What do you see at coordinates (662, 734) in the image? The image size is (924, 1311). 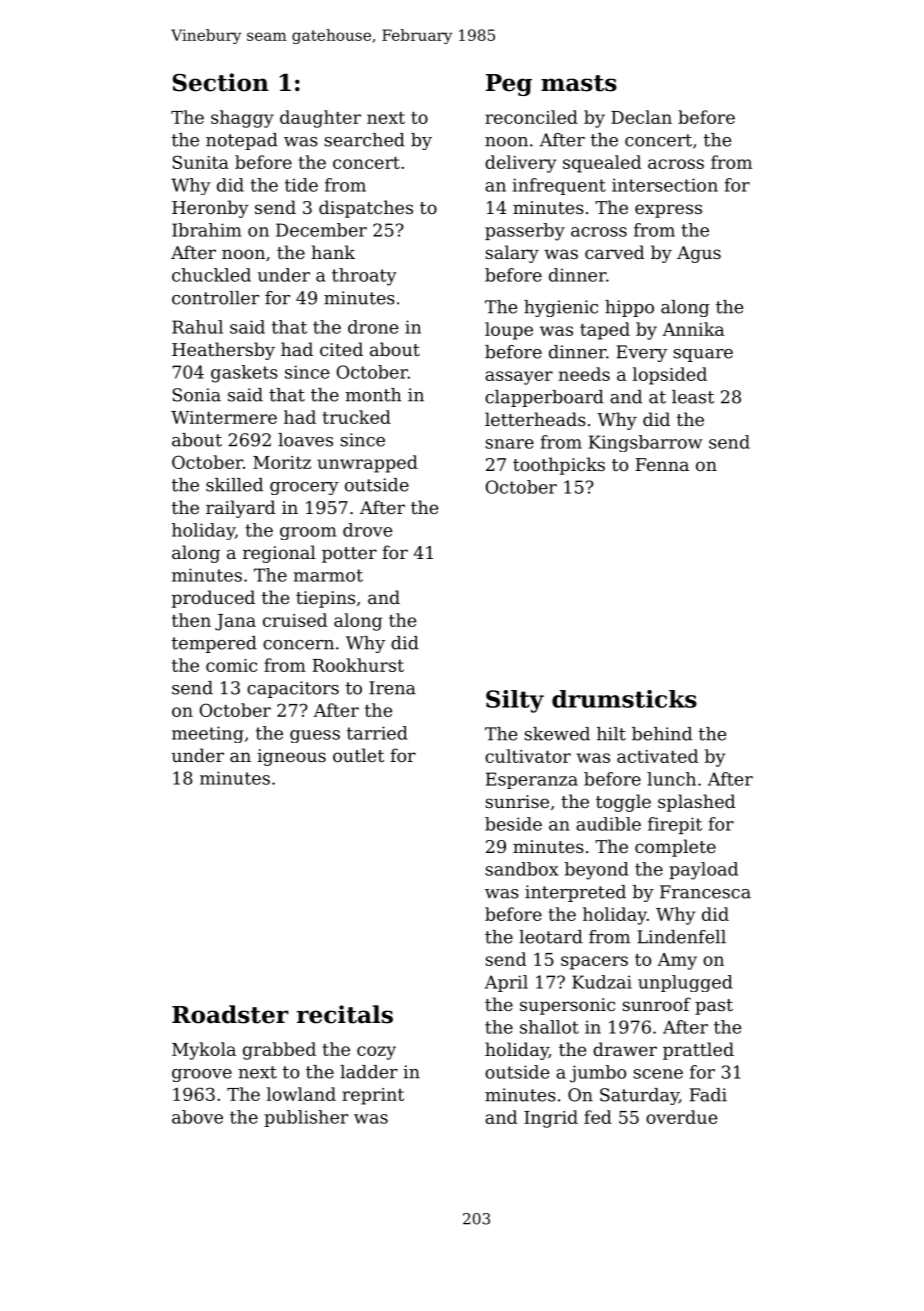 I see `behind` at bounding box center [662, 734].
